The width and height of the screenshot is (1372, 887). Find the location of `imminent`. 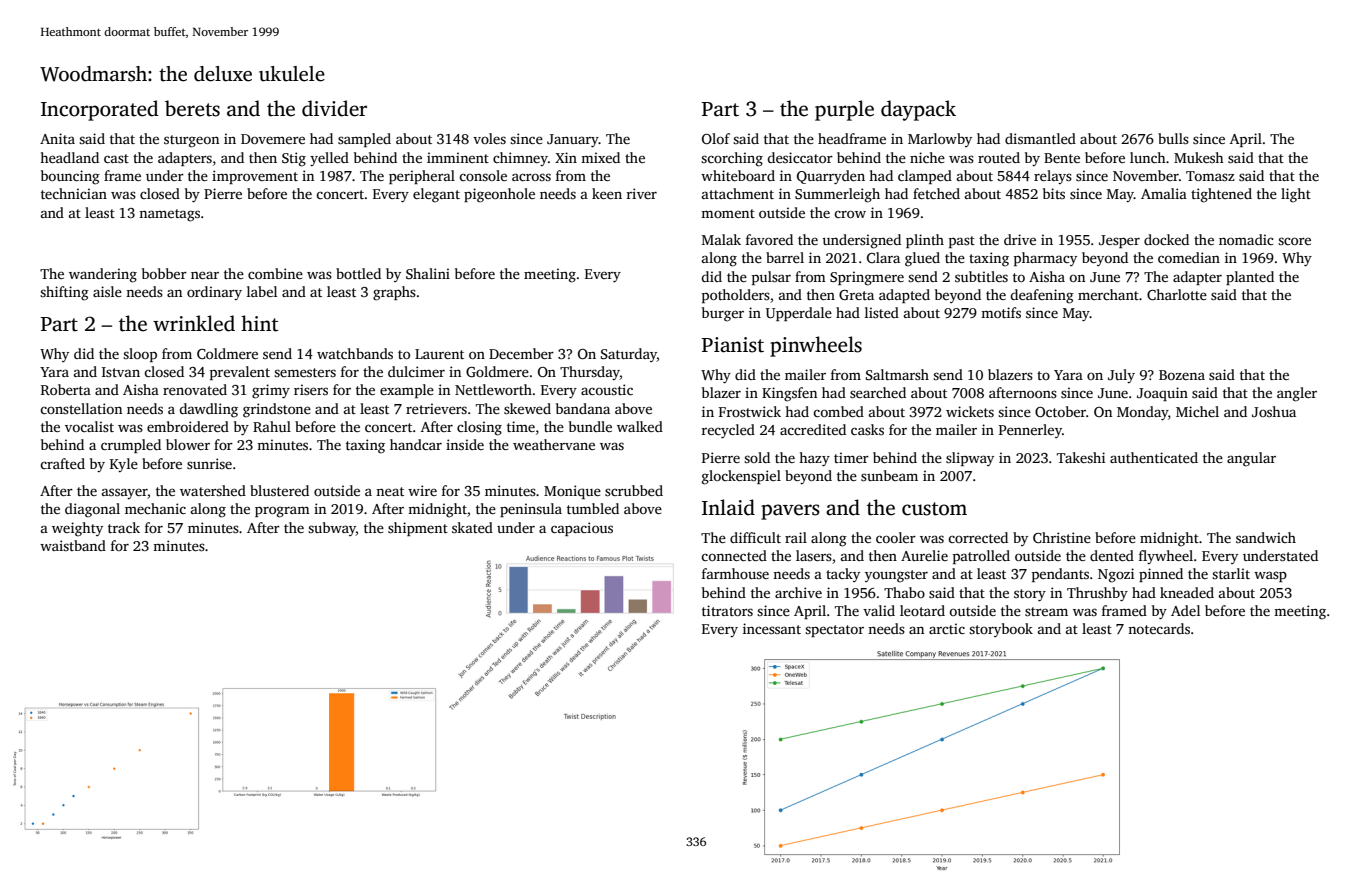

imminent is located at coordinates (458, 157).
